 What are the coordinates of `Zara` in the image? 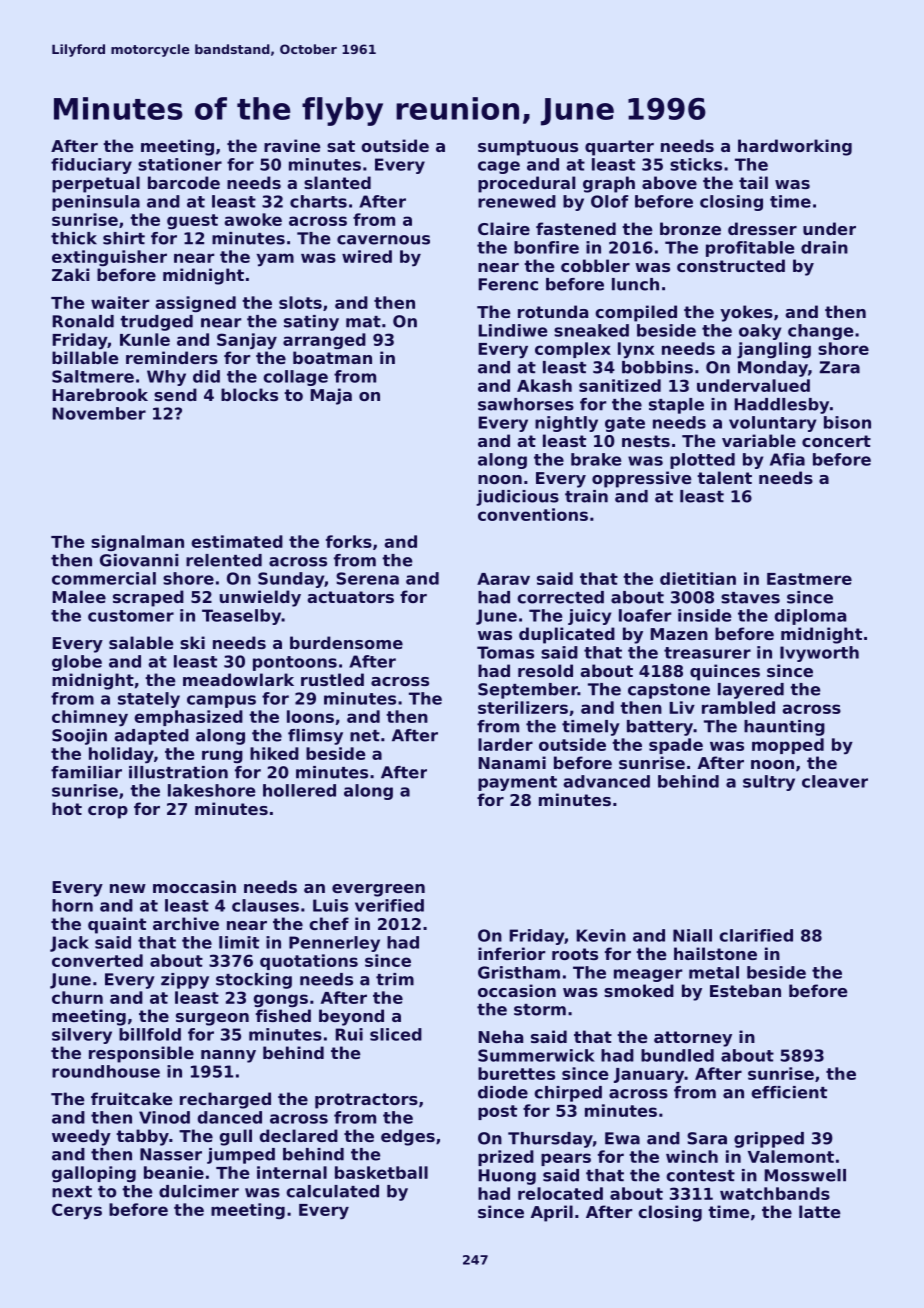 It's located at (839, 367).
